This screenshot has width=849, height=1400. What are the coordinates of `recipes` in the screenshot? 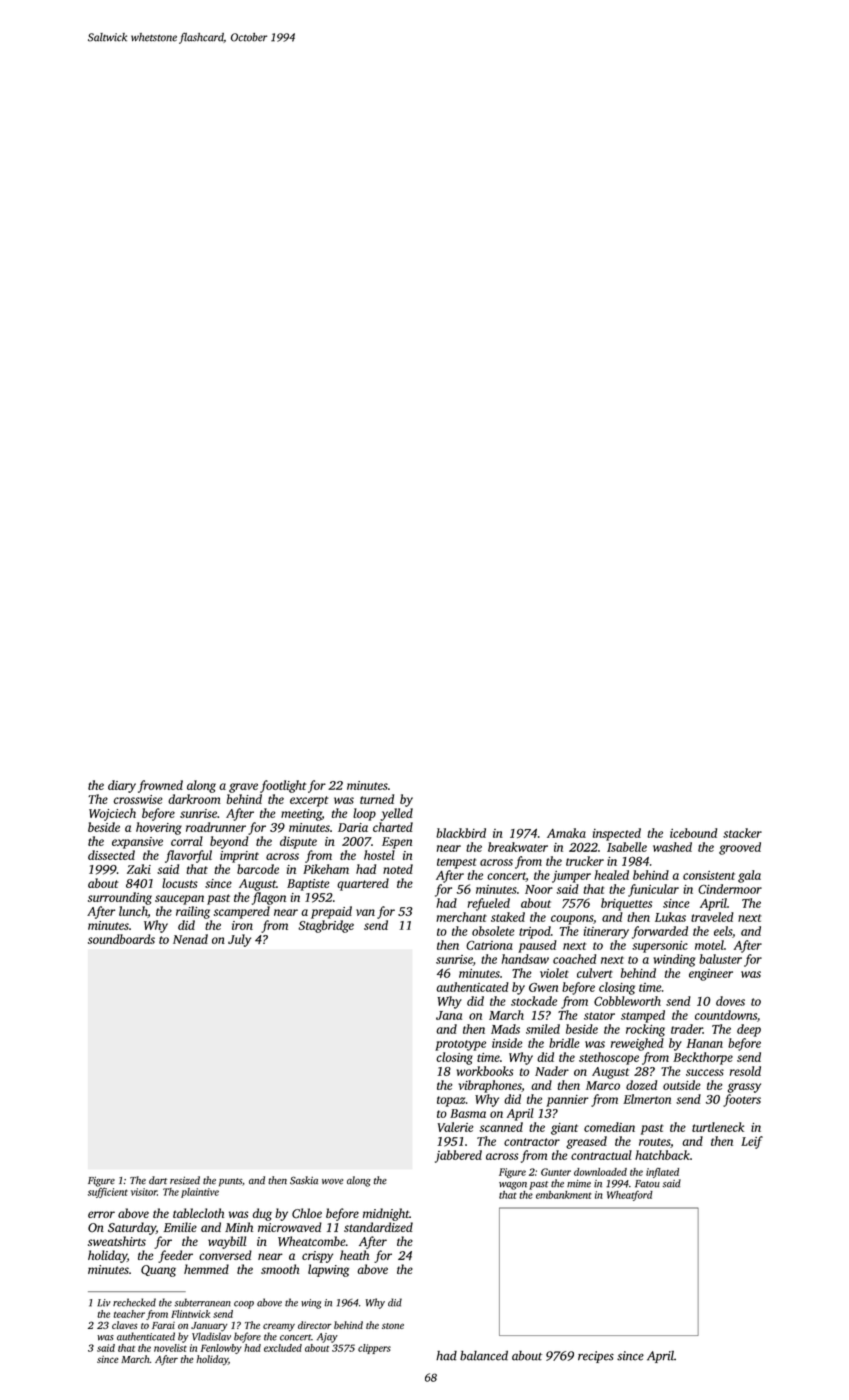 It's located at (596, 1357).
